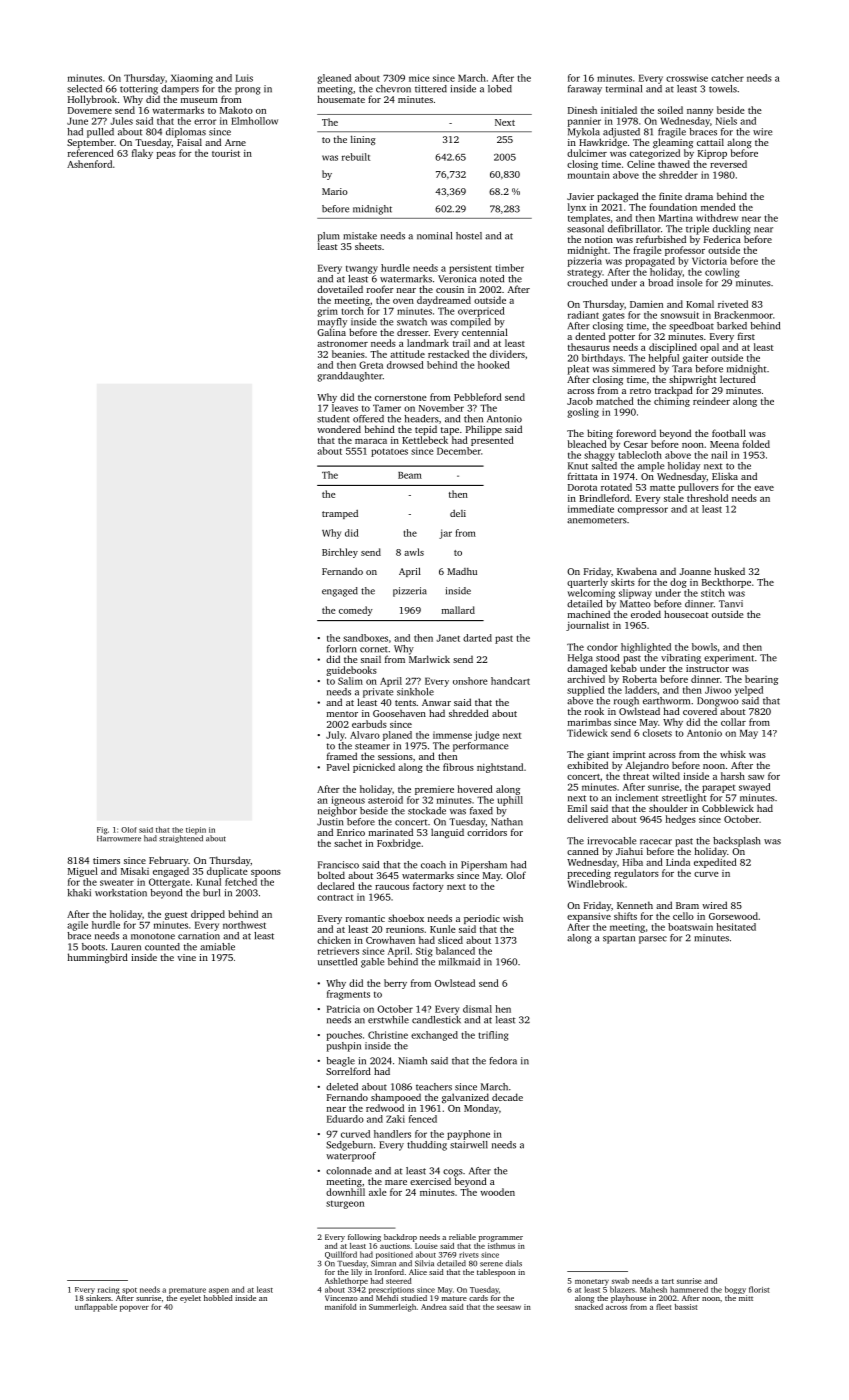 The width and height of the screenshot is (849, 1400). I want to click on handcart, so click(510, 681).
